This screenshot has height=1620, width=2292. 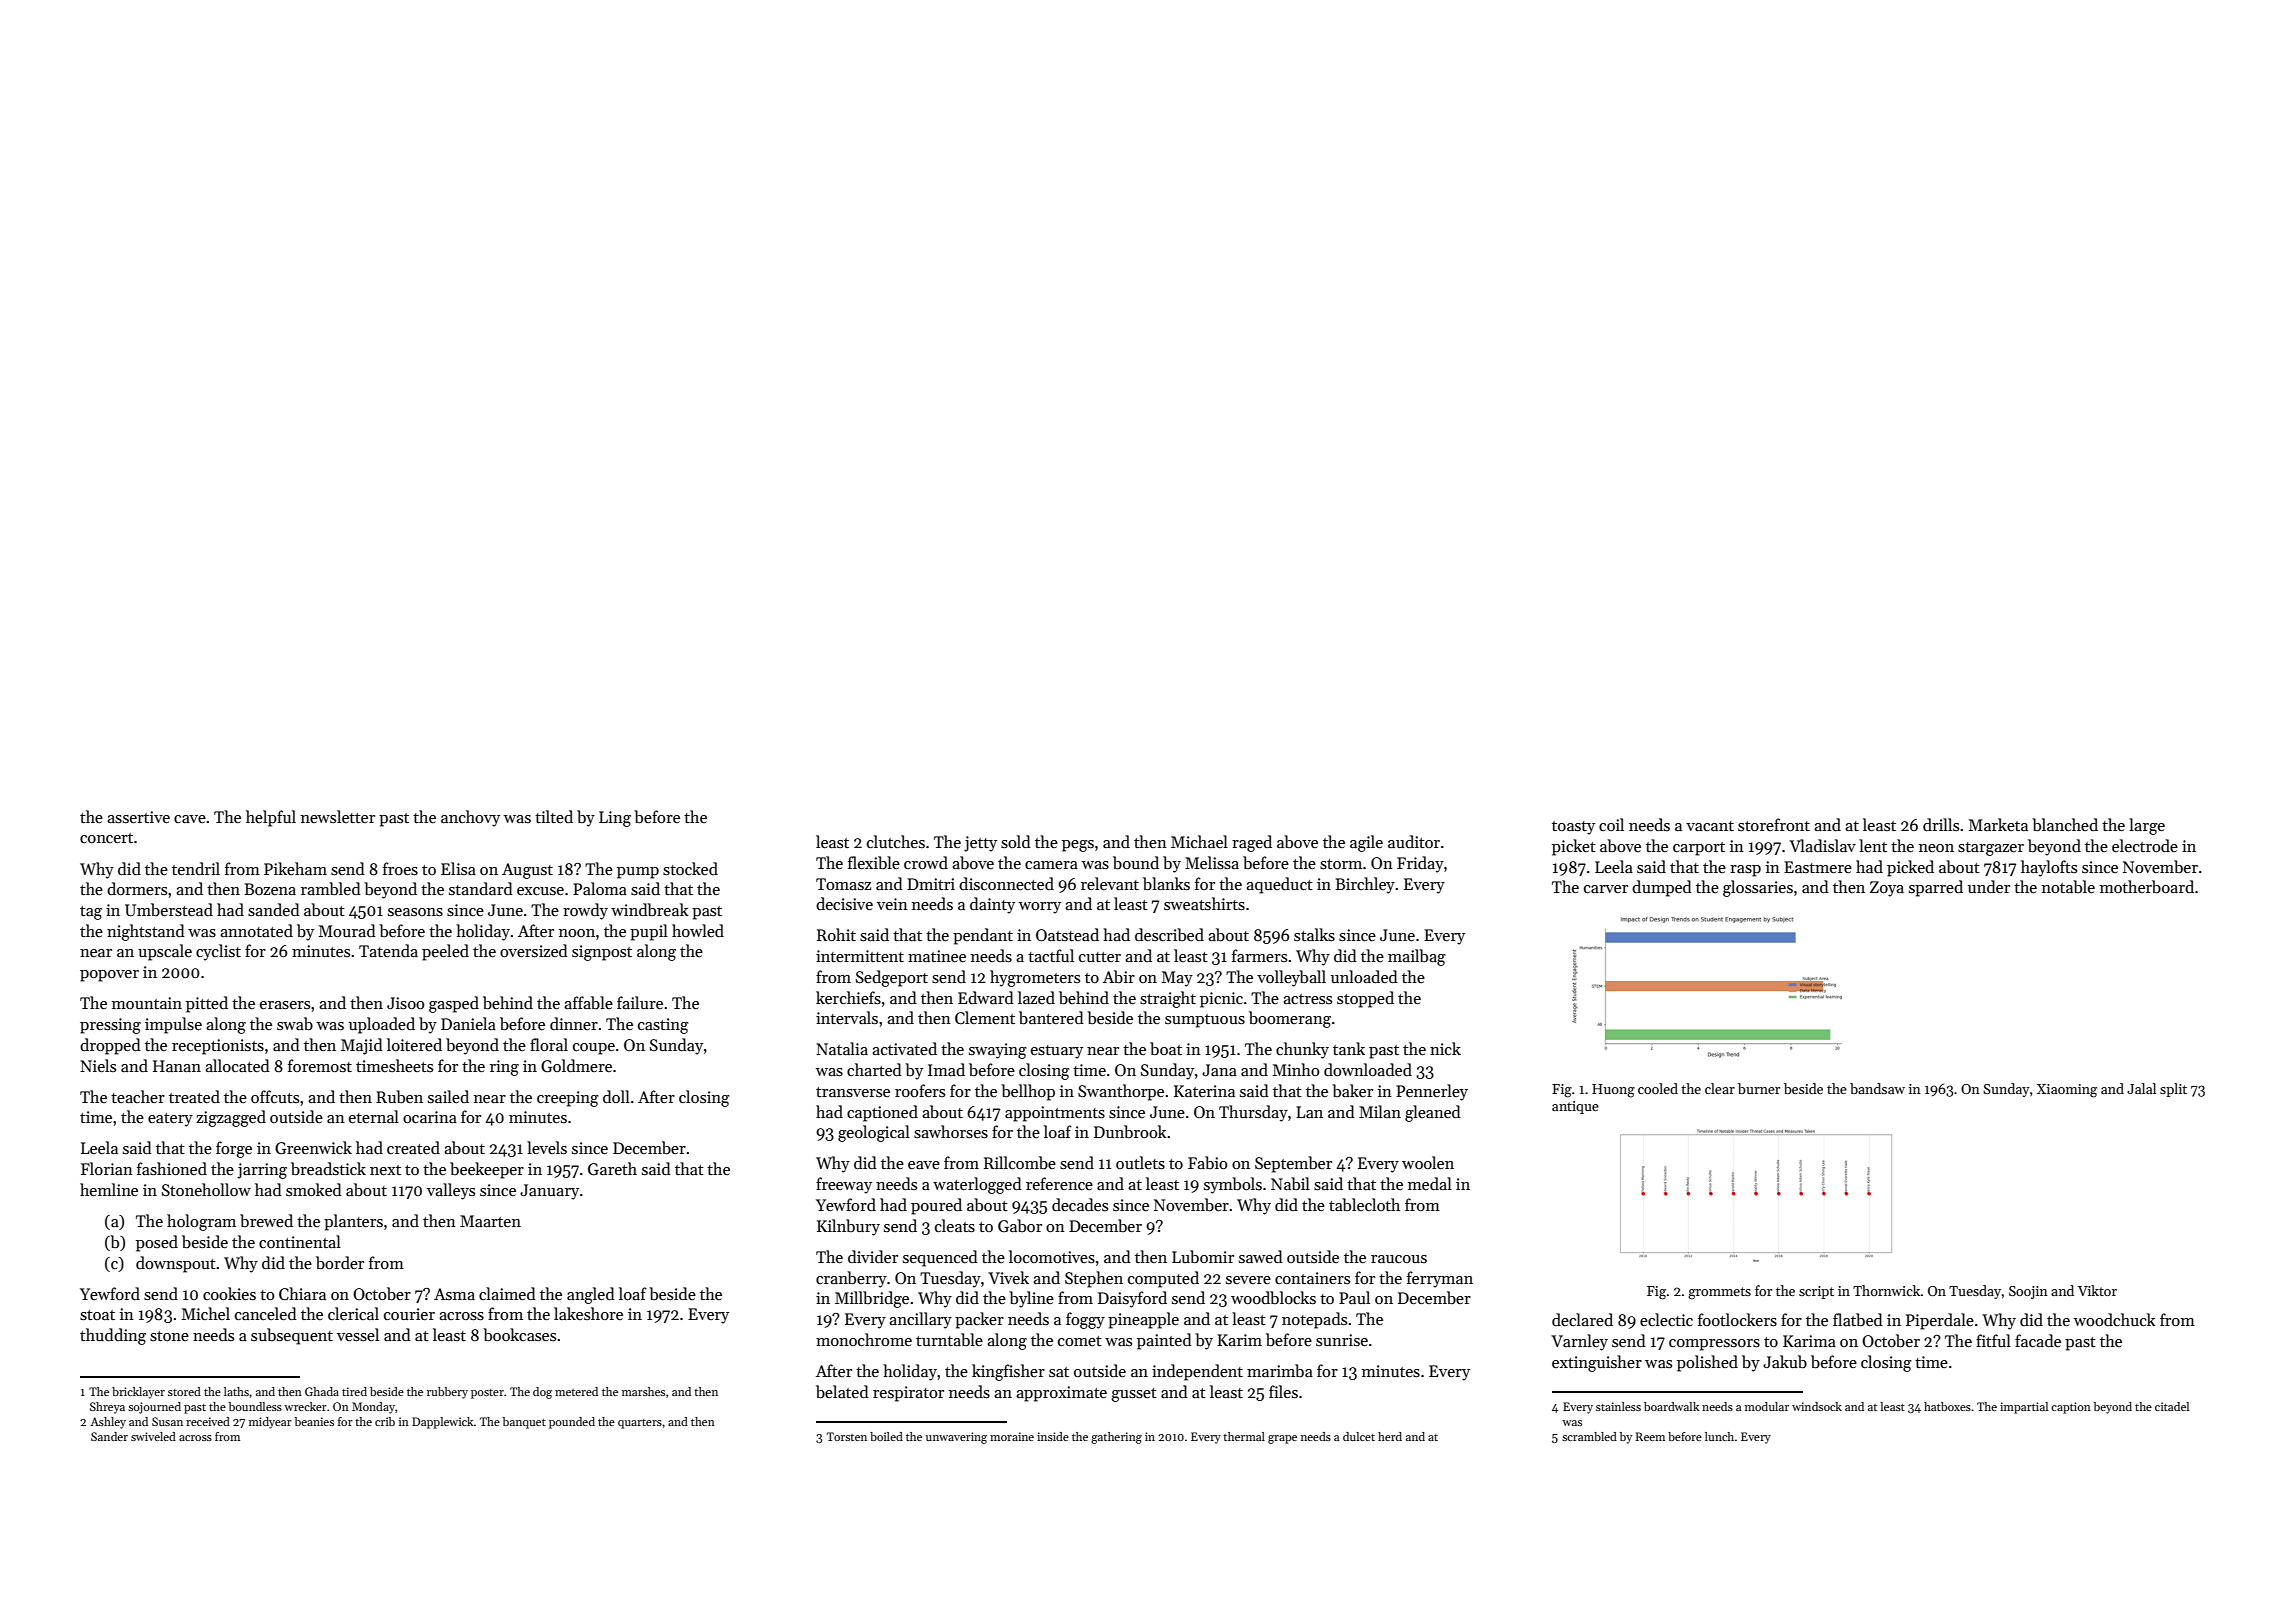 What do you see at coordinates (1430, 1183) in the screenshot?
I see `medal` at bounding box center [1430, 1183].
